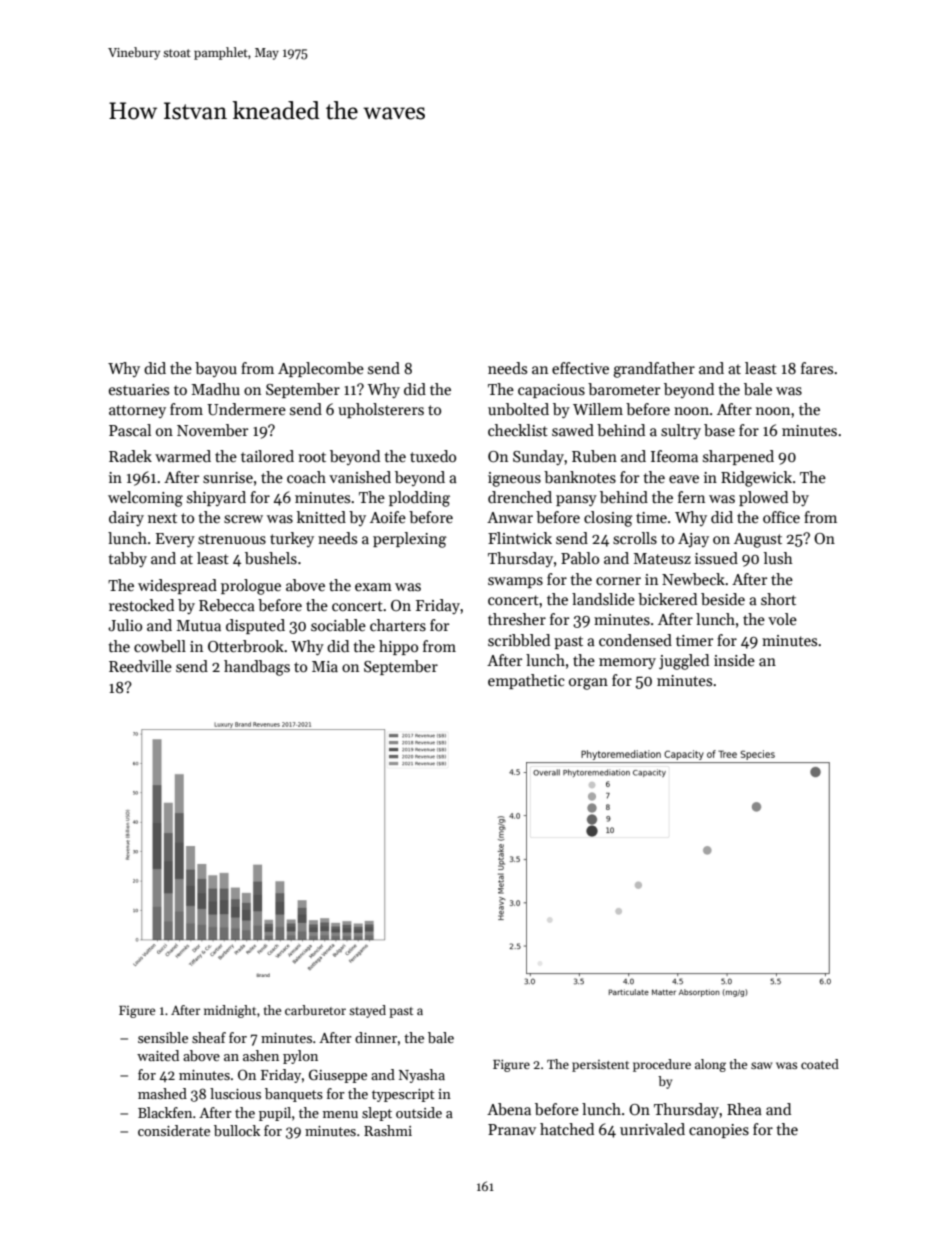  What do you see at coordinates (140, 666) in the screenshot?
I see `Reedville` at bounding box center [140, 666].
